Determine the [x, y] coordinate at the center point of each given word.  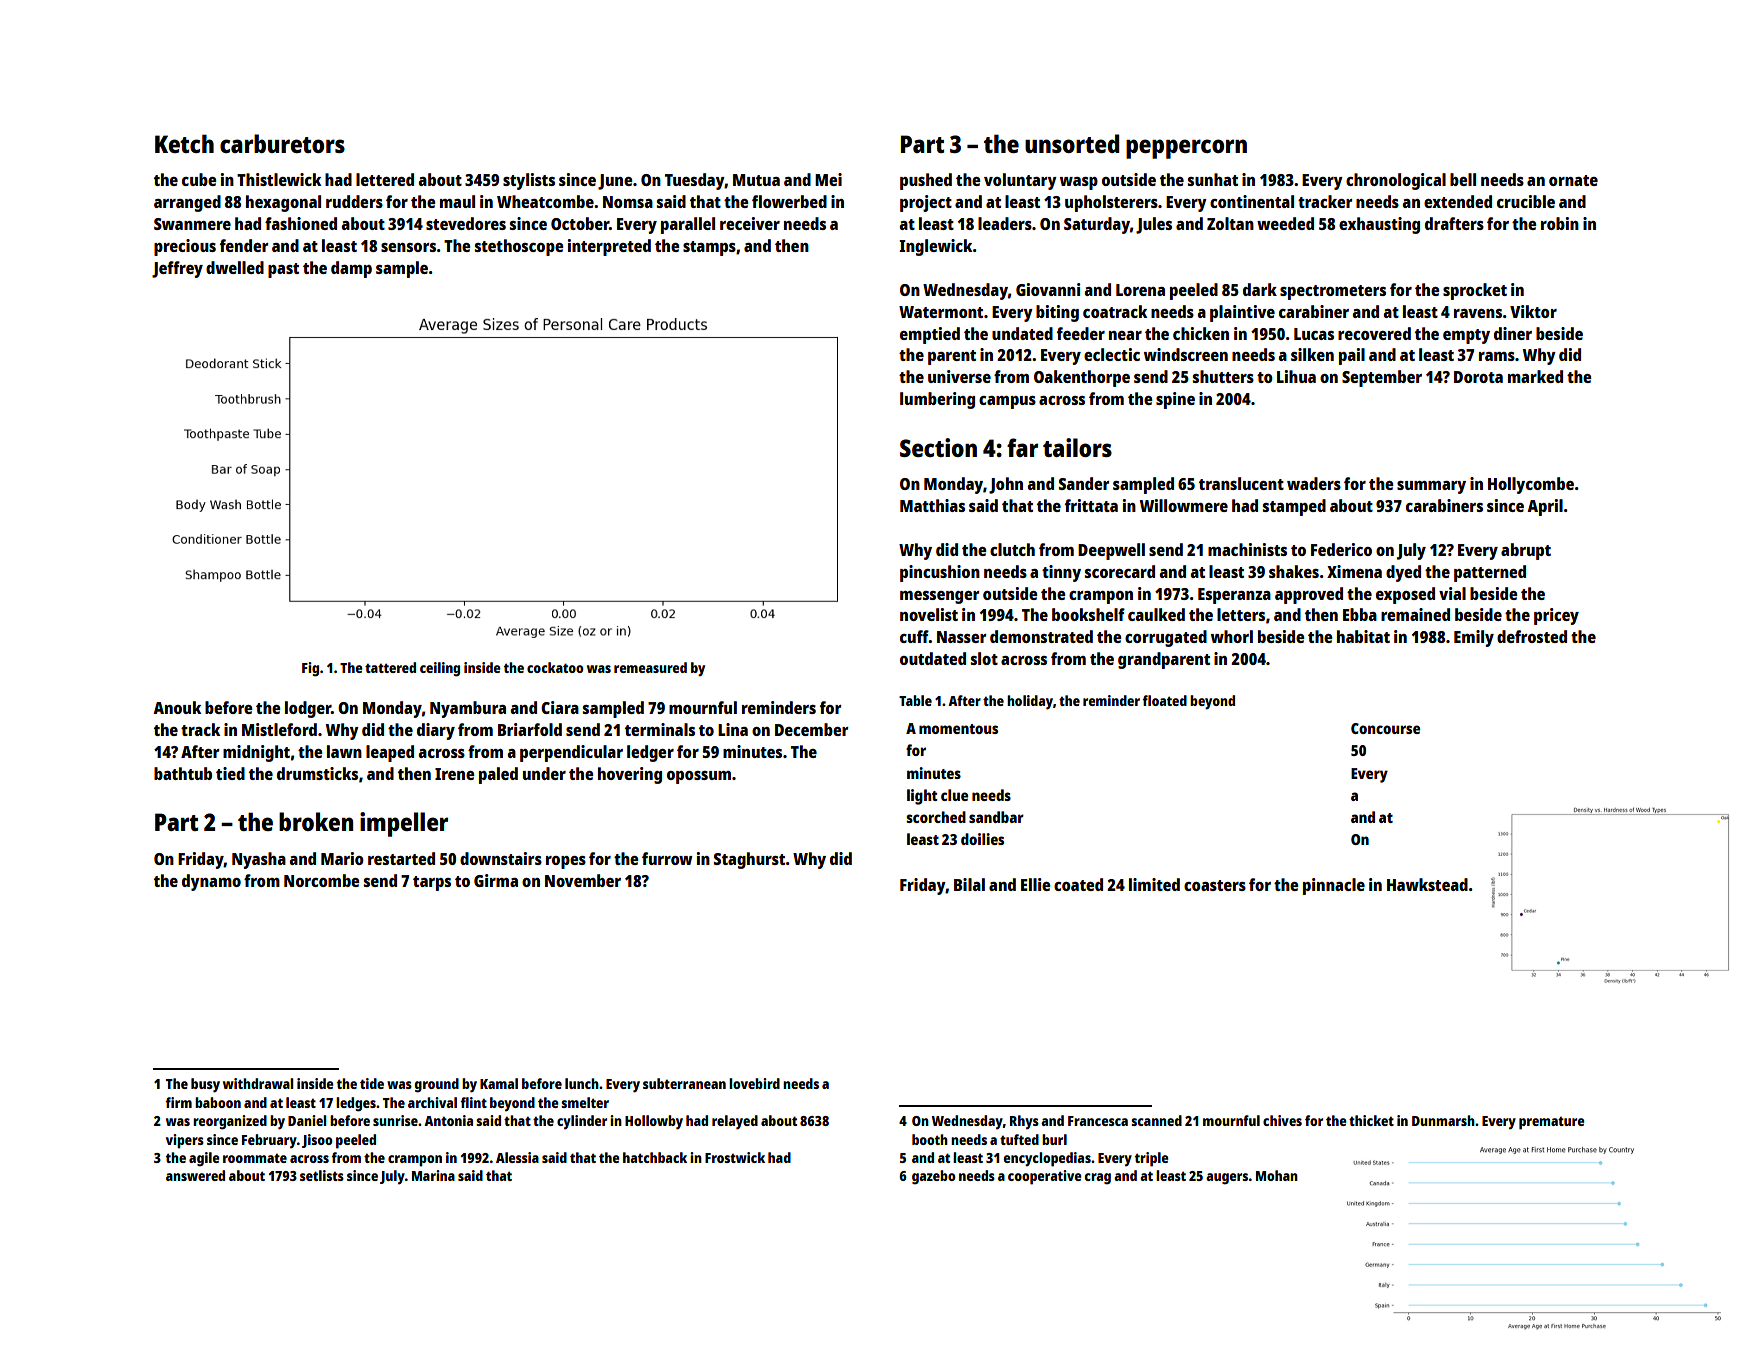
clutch [1012, 549]
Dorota [1478, 377]
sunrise [395, 1120]
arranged [187, 203]
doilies [982, 839]
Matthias [932, 505]
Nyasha [259, 860]
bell [1463, 179]
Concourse [1385, 728]
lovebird [754, 1083]
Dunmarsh [1443, 1120]
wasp [1079, 183]
